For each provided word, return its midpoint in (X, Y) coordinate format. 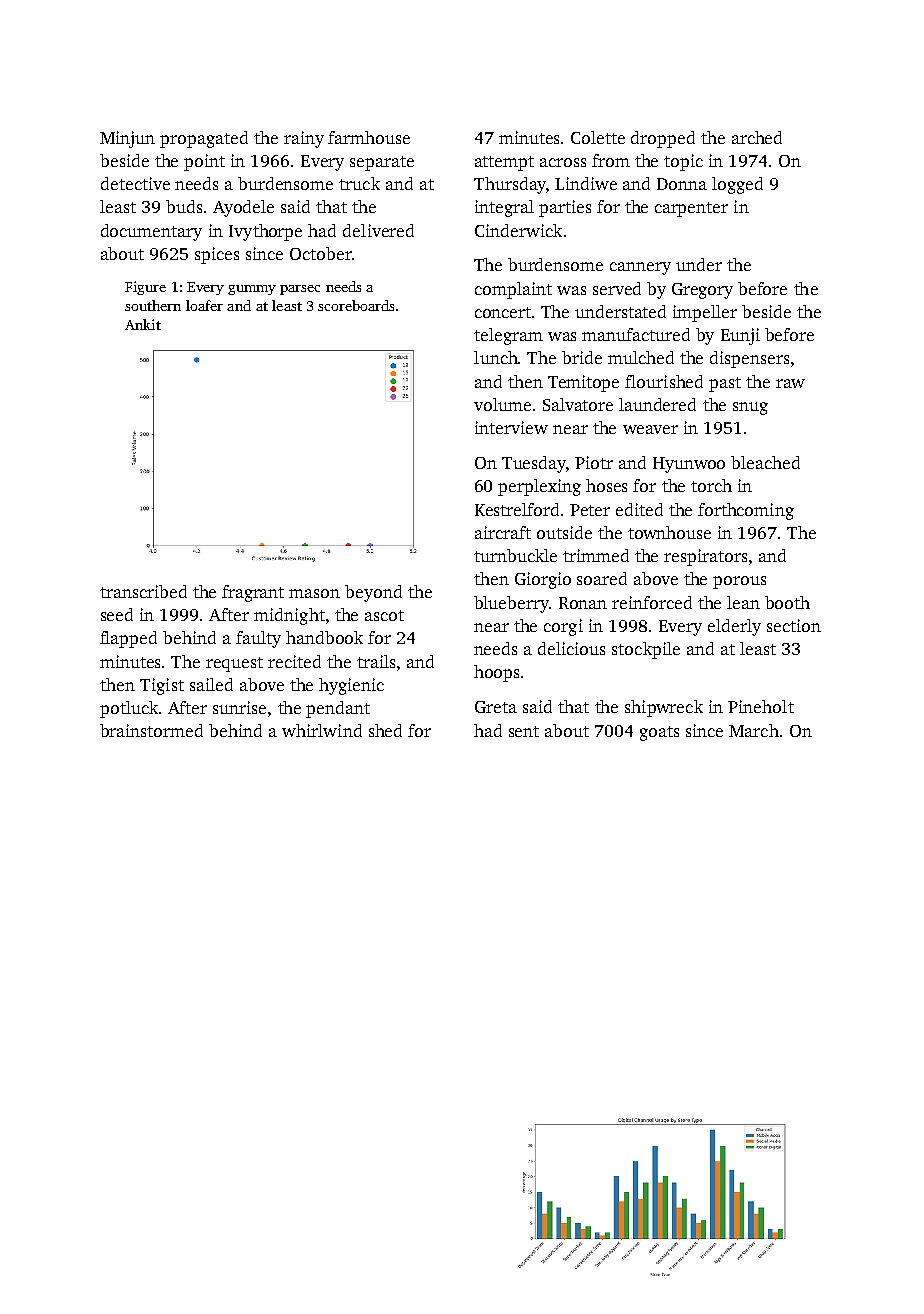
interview (511, 427)
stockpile (646, 650)
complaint (513, 290)
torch (711, 485)
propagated (204, 139)
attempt (504, 163)
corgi (563, 627)
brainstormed (151, 730)
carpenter (691, 209)
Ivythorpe (265, 232)
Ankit (143, 324)
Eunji (740, 336)
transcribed (143, 591)
